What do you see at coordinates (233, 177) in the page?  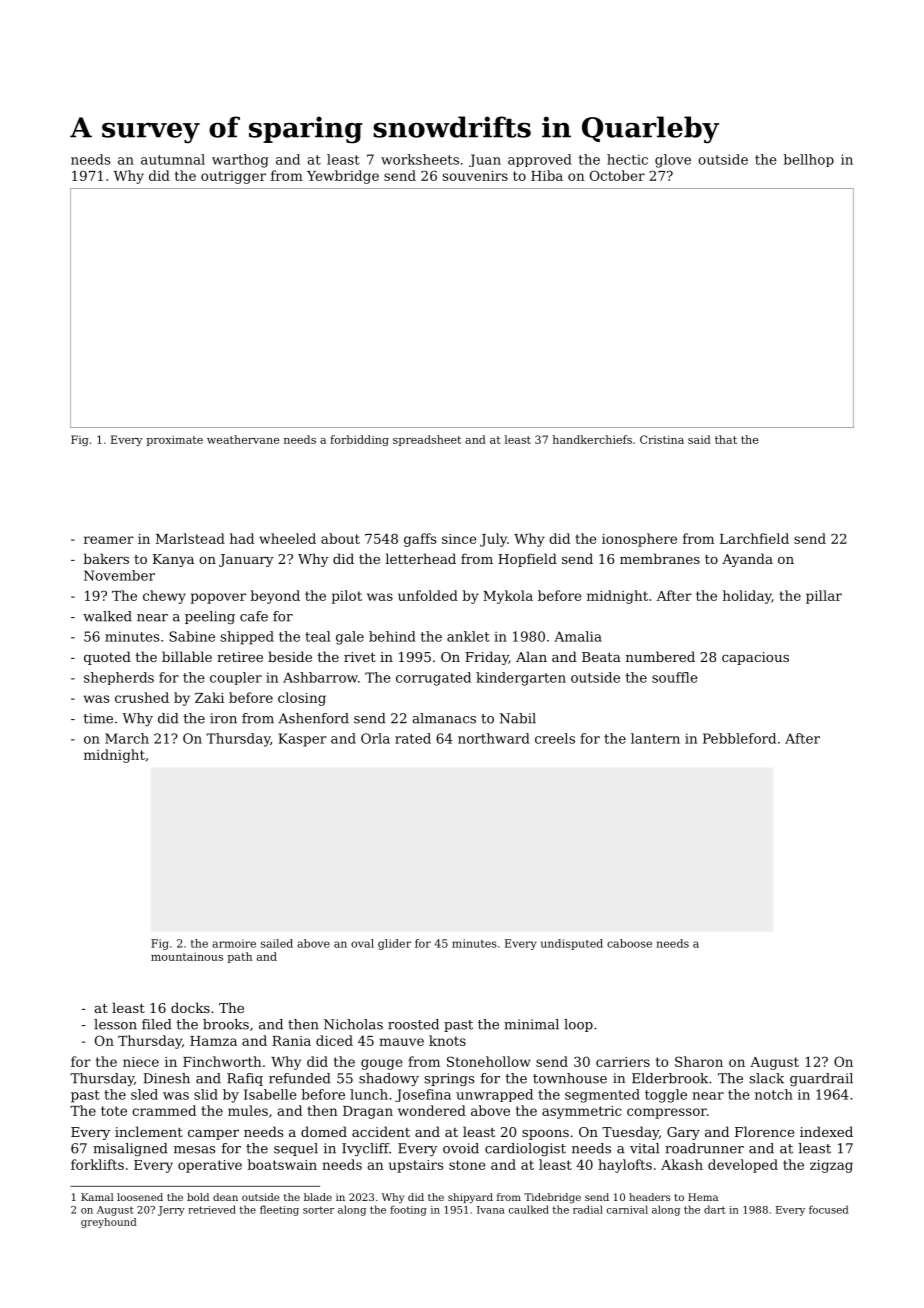 I see `outrigger` at bounding box center [233, 177].
